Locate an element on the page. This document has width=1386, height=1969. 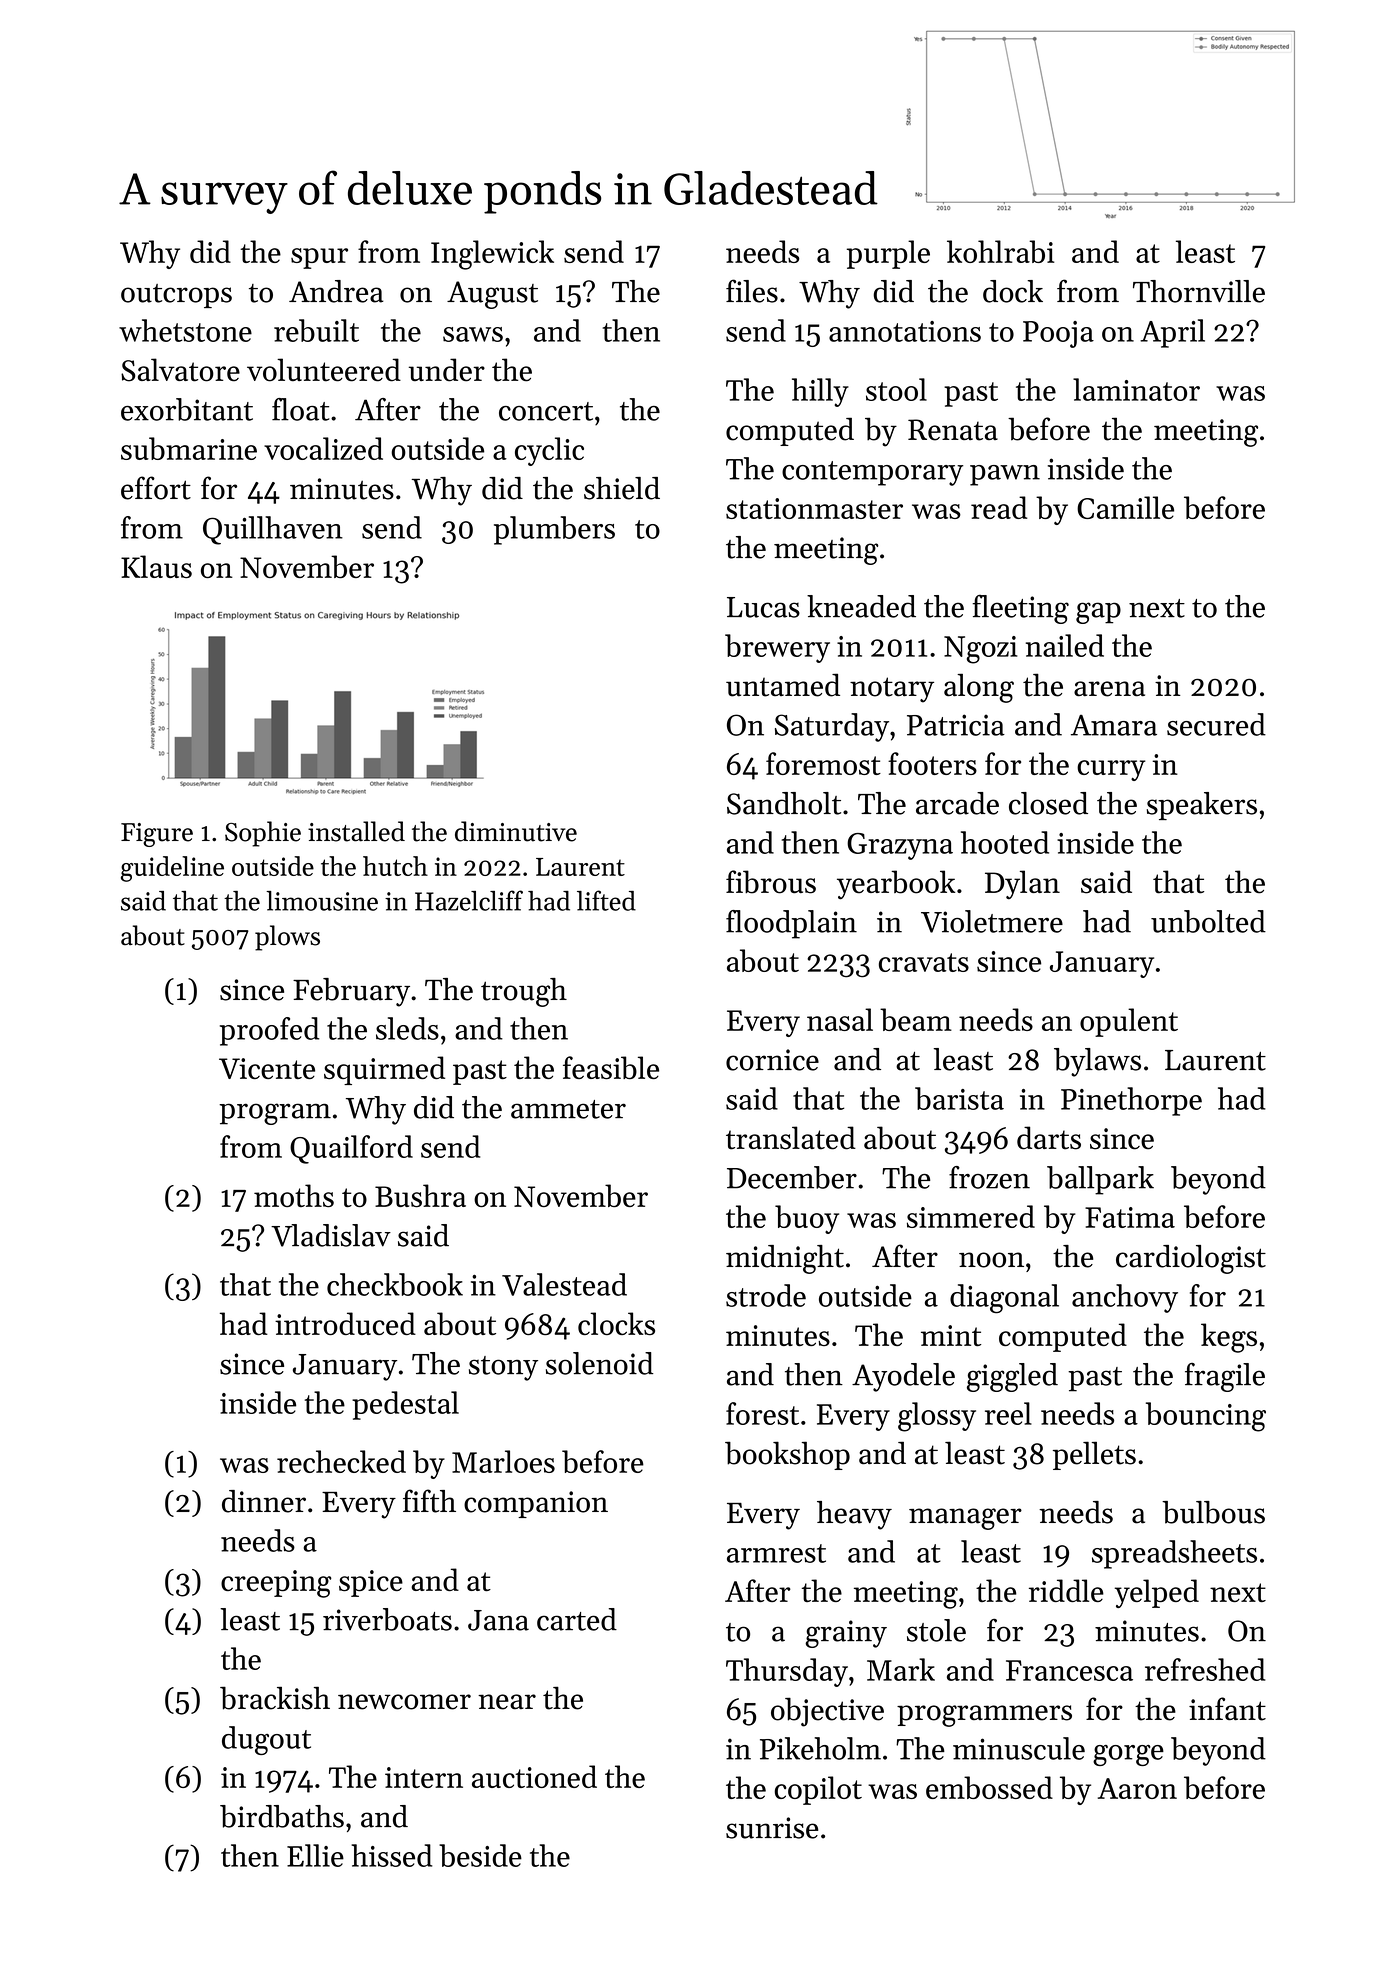
armrest is located at coordinates (776, 1553).
